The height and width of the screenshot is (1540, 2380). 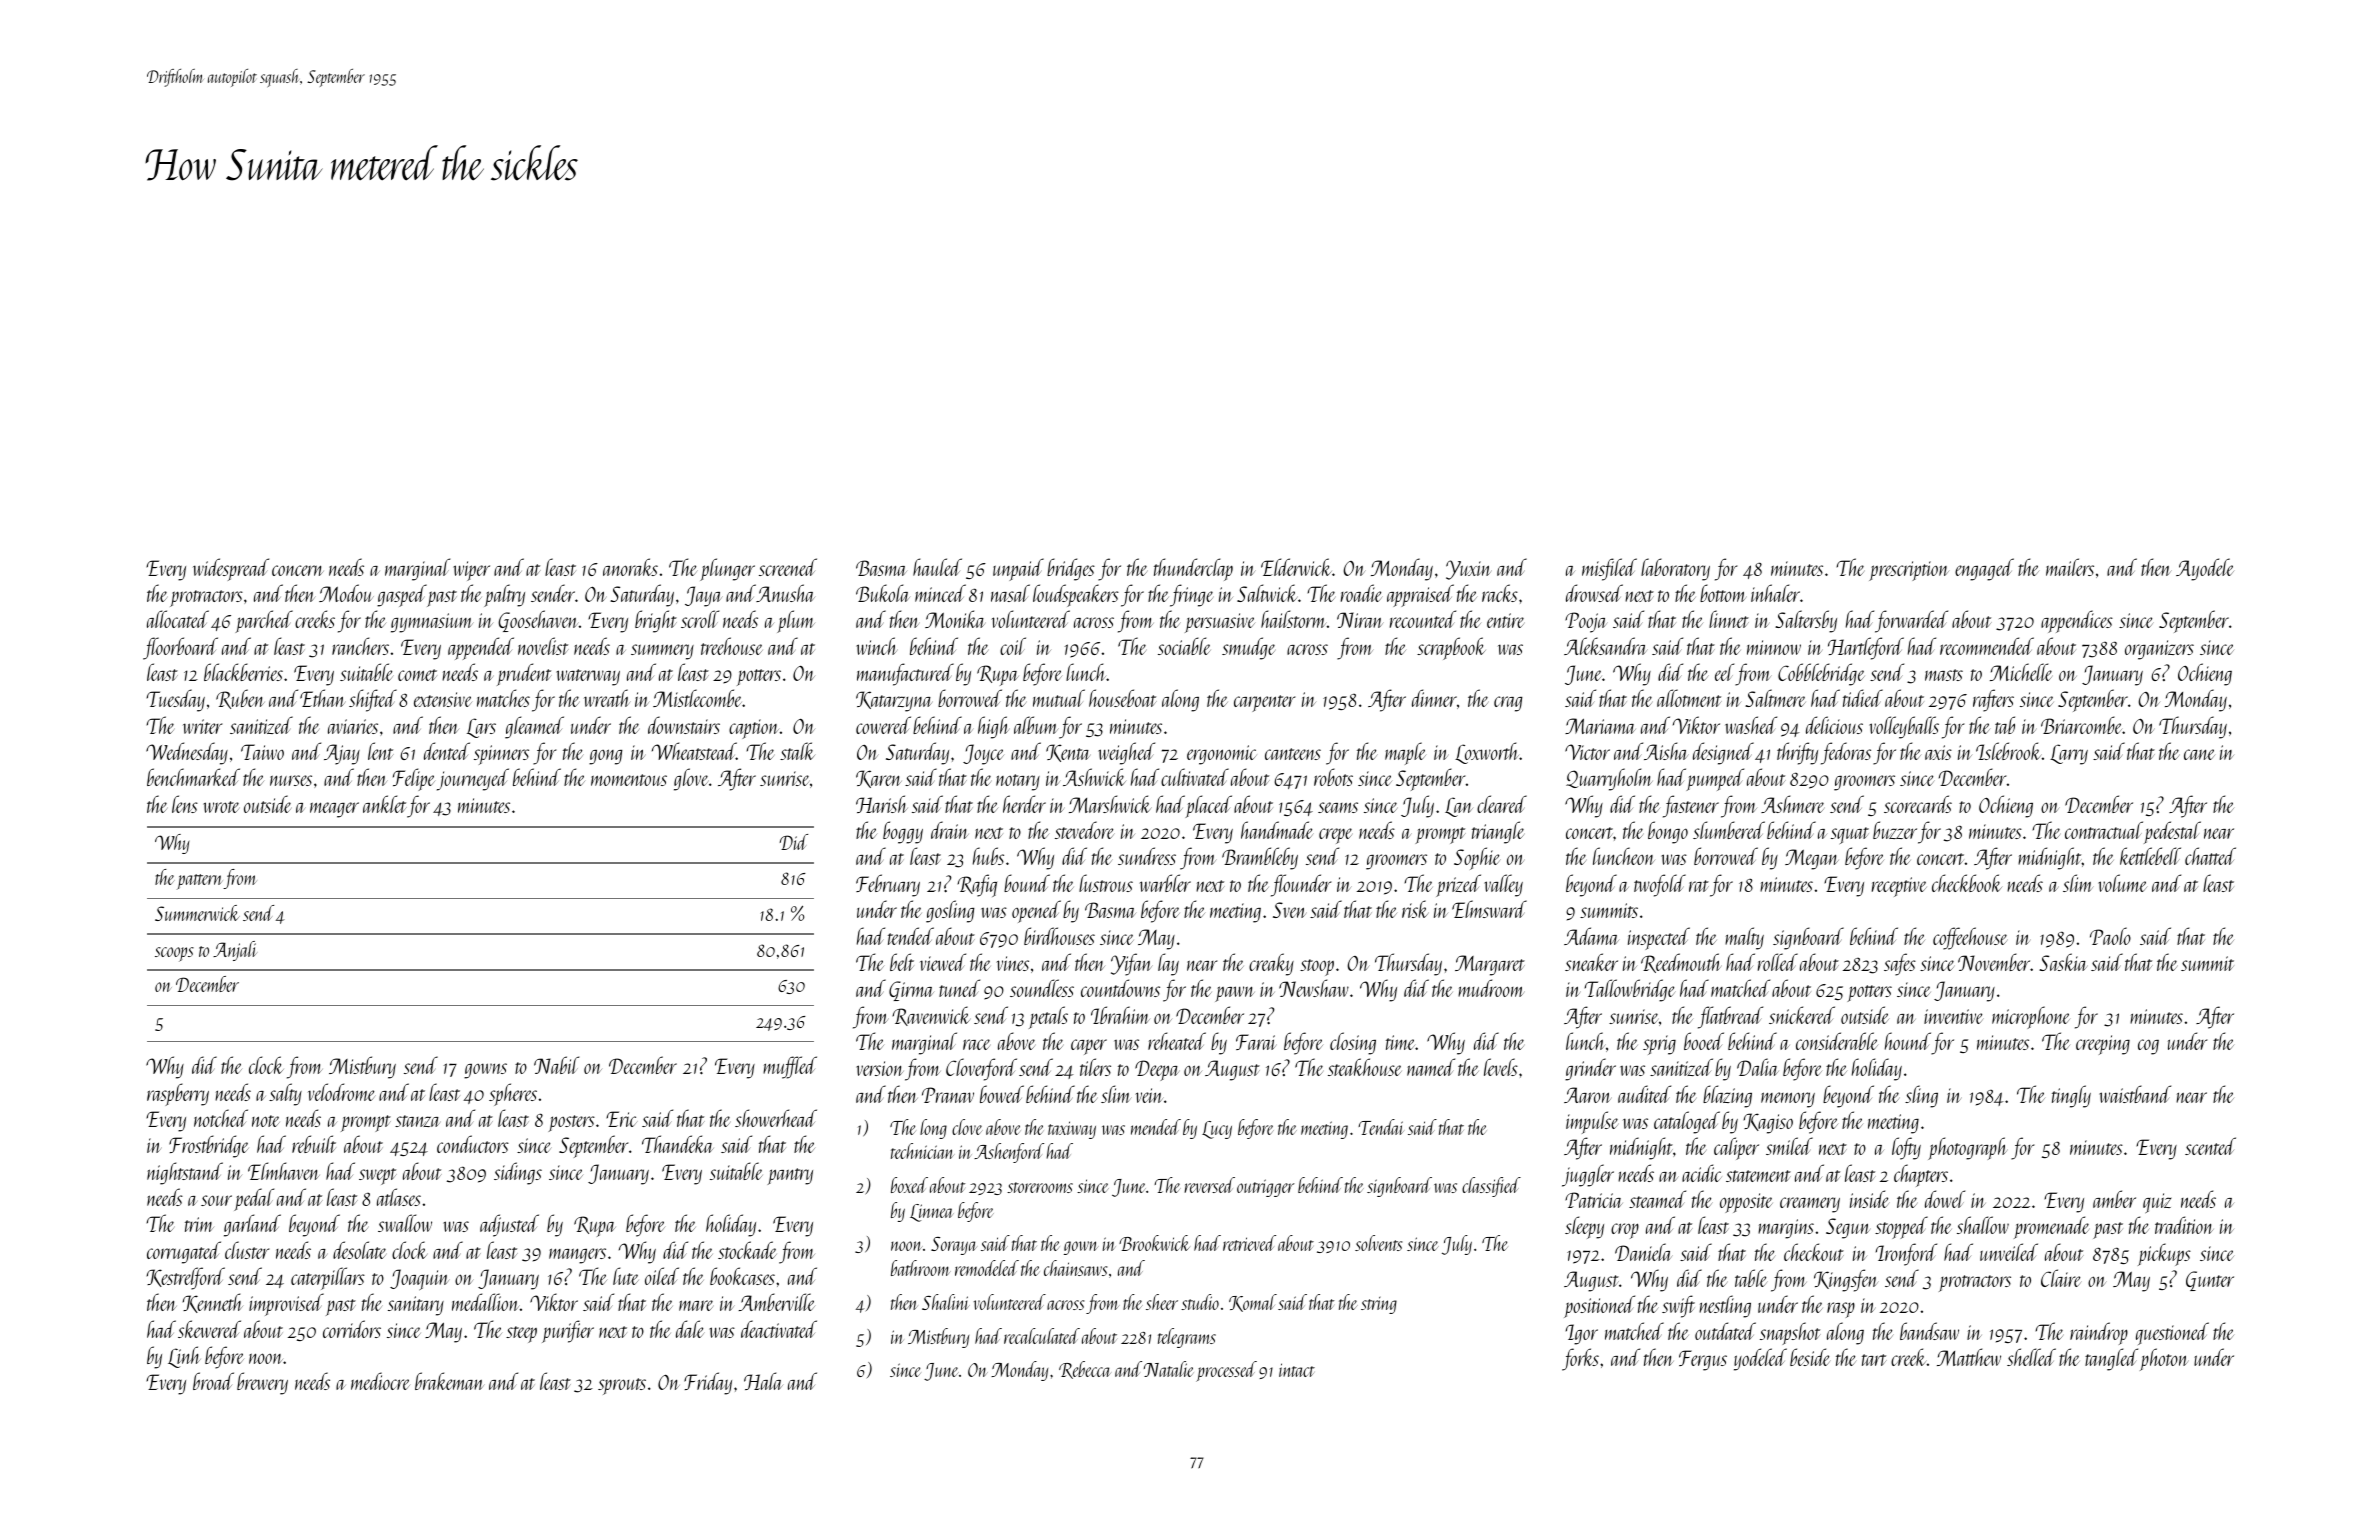 I want to click on skewered, so click(x=209, y=1329).
